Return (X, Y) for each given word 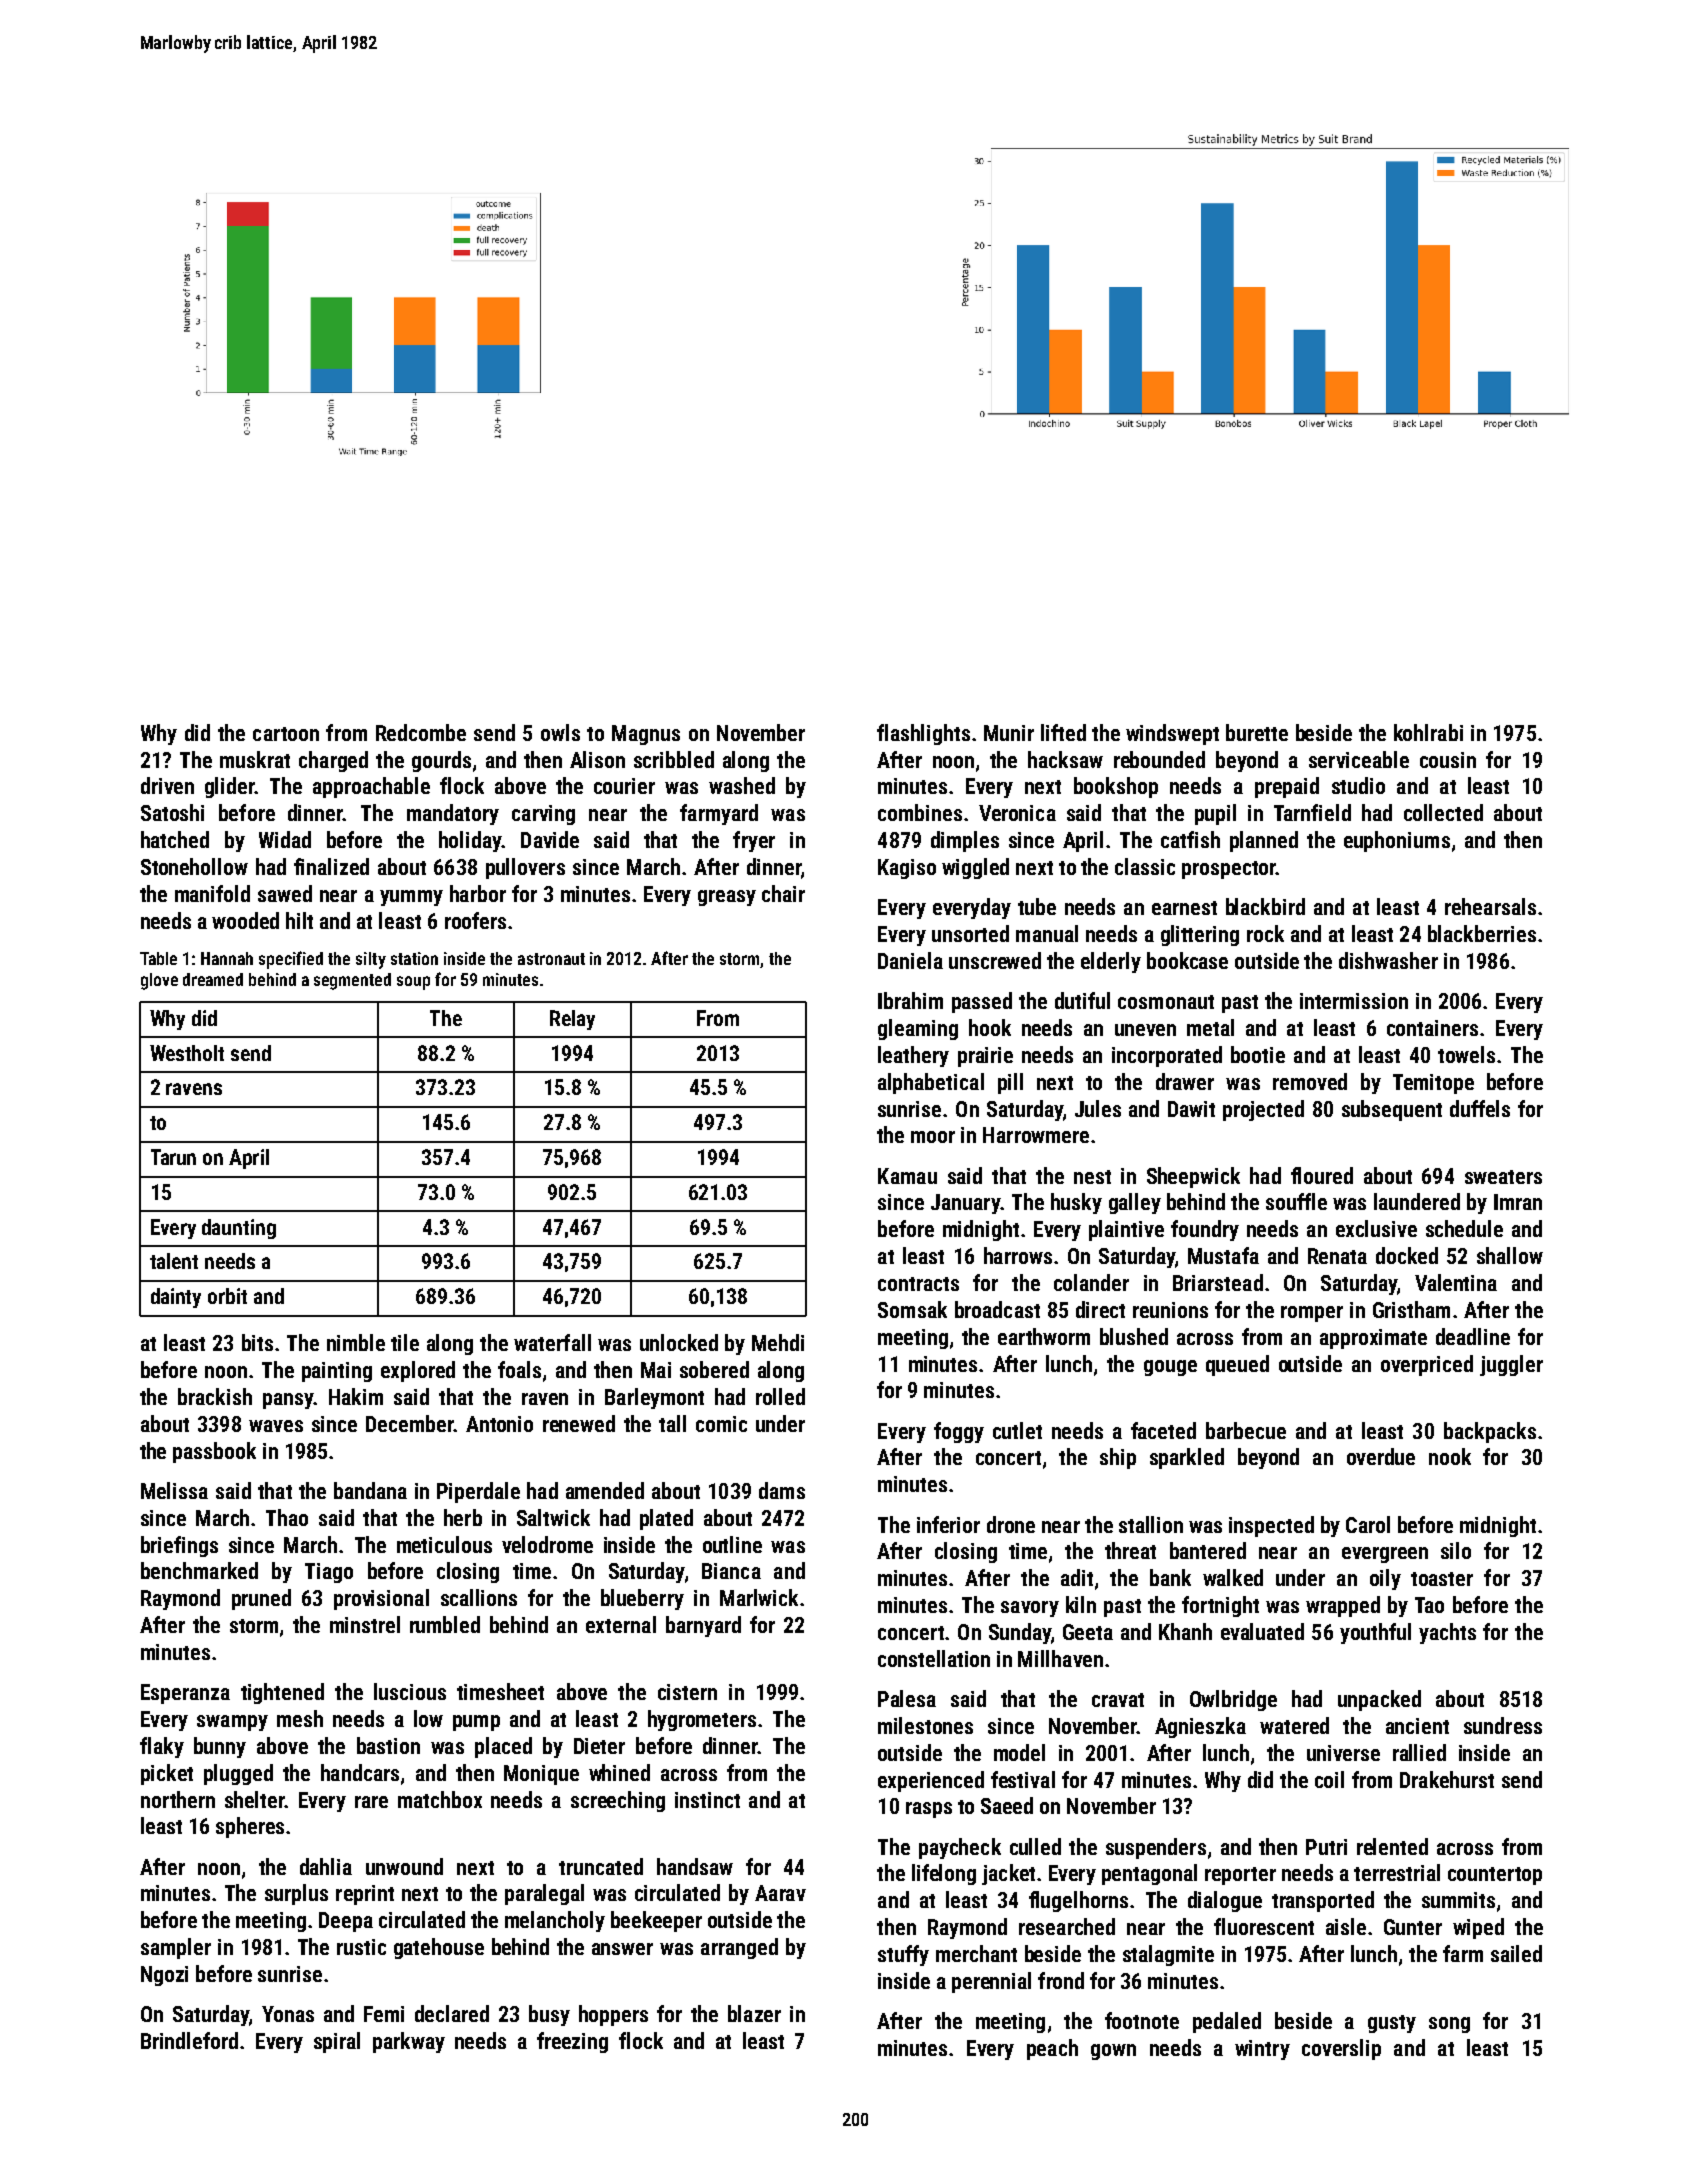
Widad (285, 839)
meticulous (444, 1544)
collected (1443, 812)
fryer (754, 841)
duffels (1480, 1108)
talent (174, 1261)
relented (1392, 1846)
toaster (1442, 1579)
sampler (176, 1948)
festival (1023, 1779)
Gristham (1411, 1309)
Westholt (187, 1053)
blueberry (642, 1599)
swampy (232, 1723)
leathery (913, 1056)
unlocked (679, 1342)
